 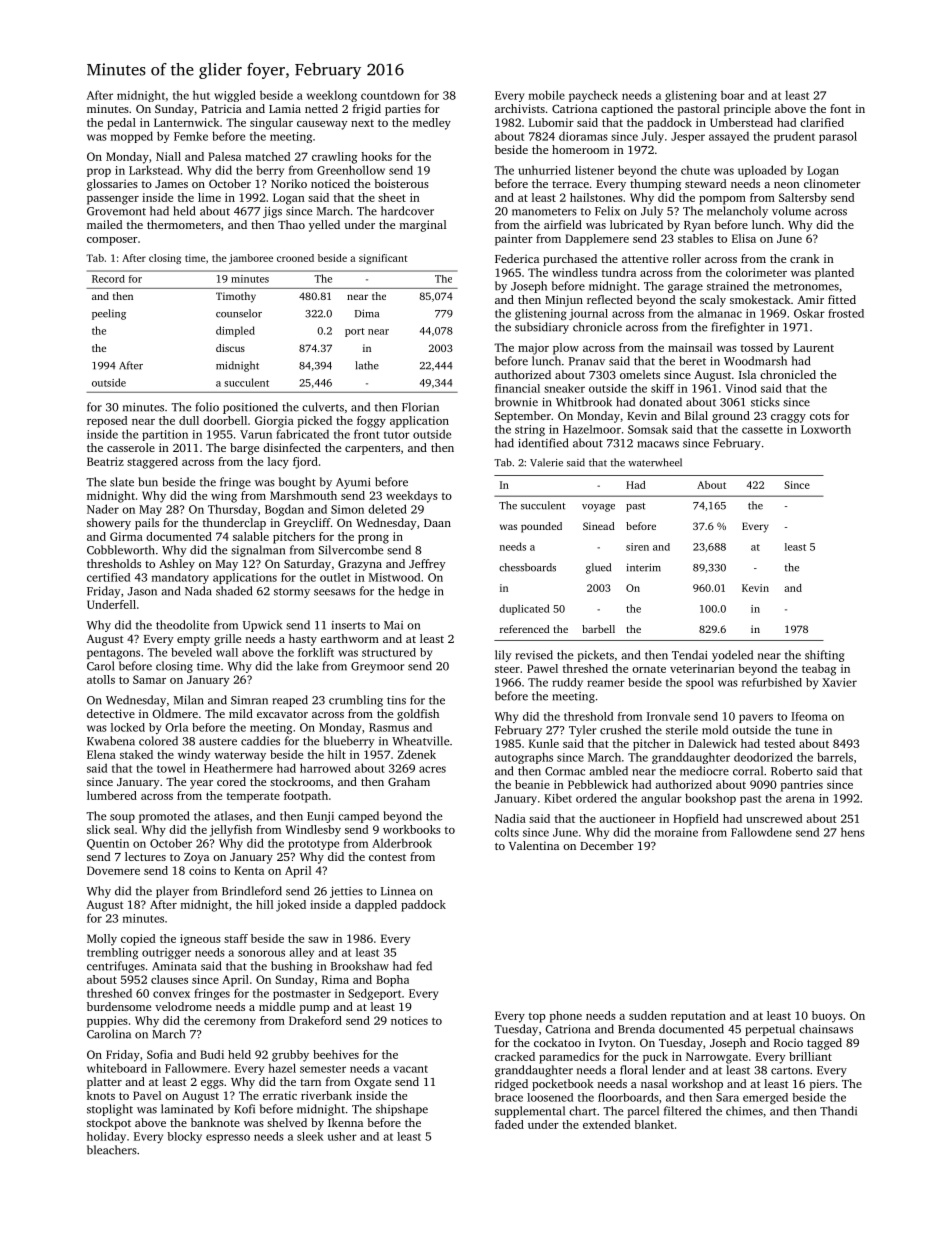 I want to click on Bopha, so click(x=392, y=981).
